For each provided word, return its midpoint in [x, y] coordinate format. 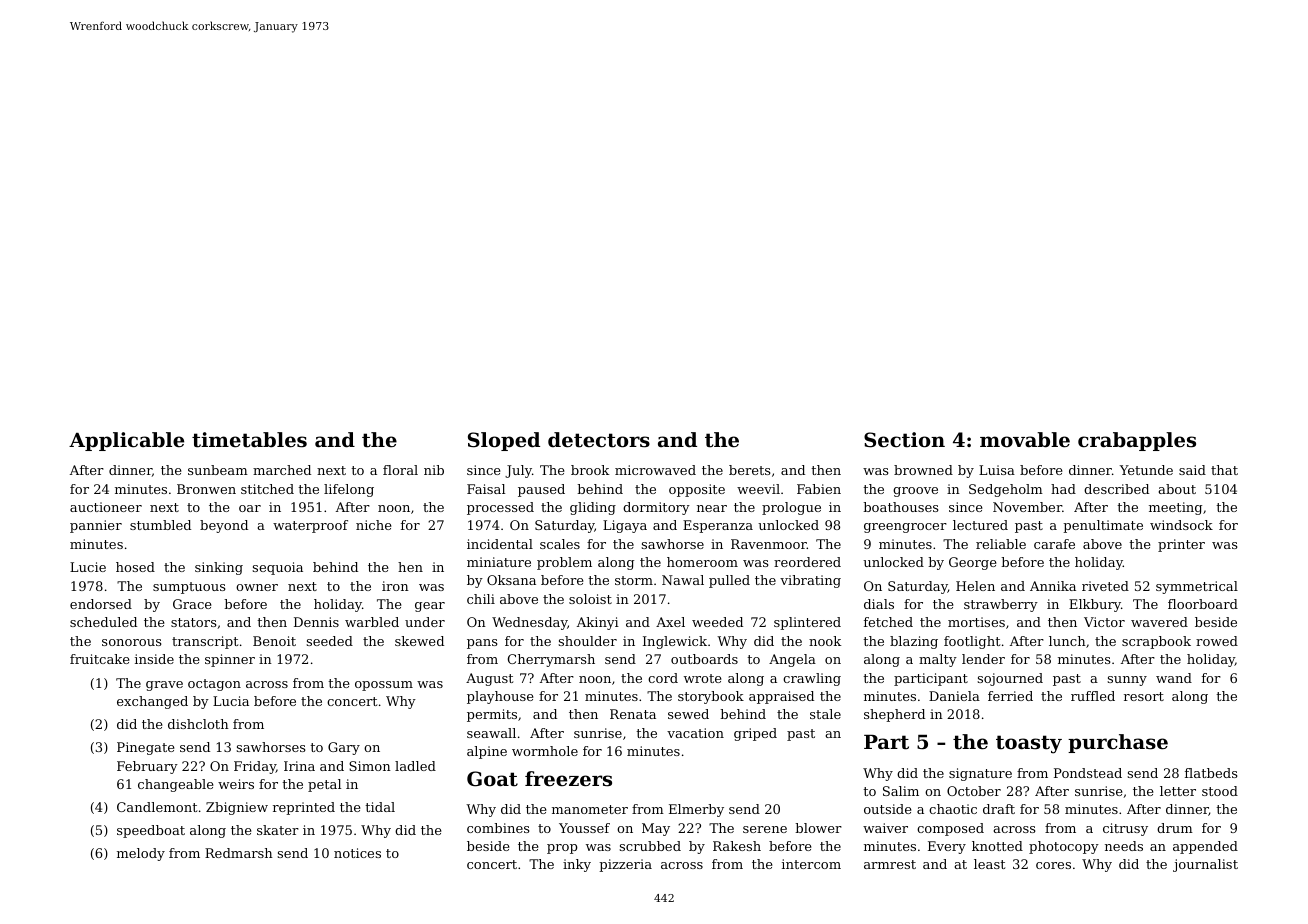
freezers [568, 779]
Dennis [316, 622]
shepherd [894, 715]
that [1224, 470]
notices [357, 853]
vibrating [810, 581]
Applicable [126, 441]
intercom [811, 864]
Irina [299, 766]
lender [983, 659]
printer [1181, 545]
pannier [96, 526]
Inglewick [675, 642]
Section [904, 440]
